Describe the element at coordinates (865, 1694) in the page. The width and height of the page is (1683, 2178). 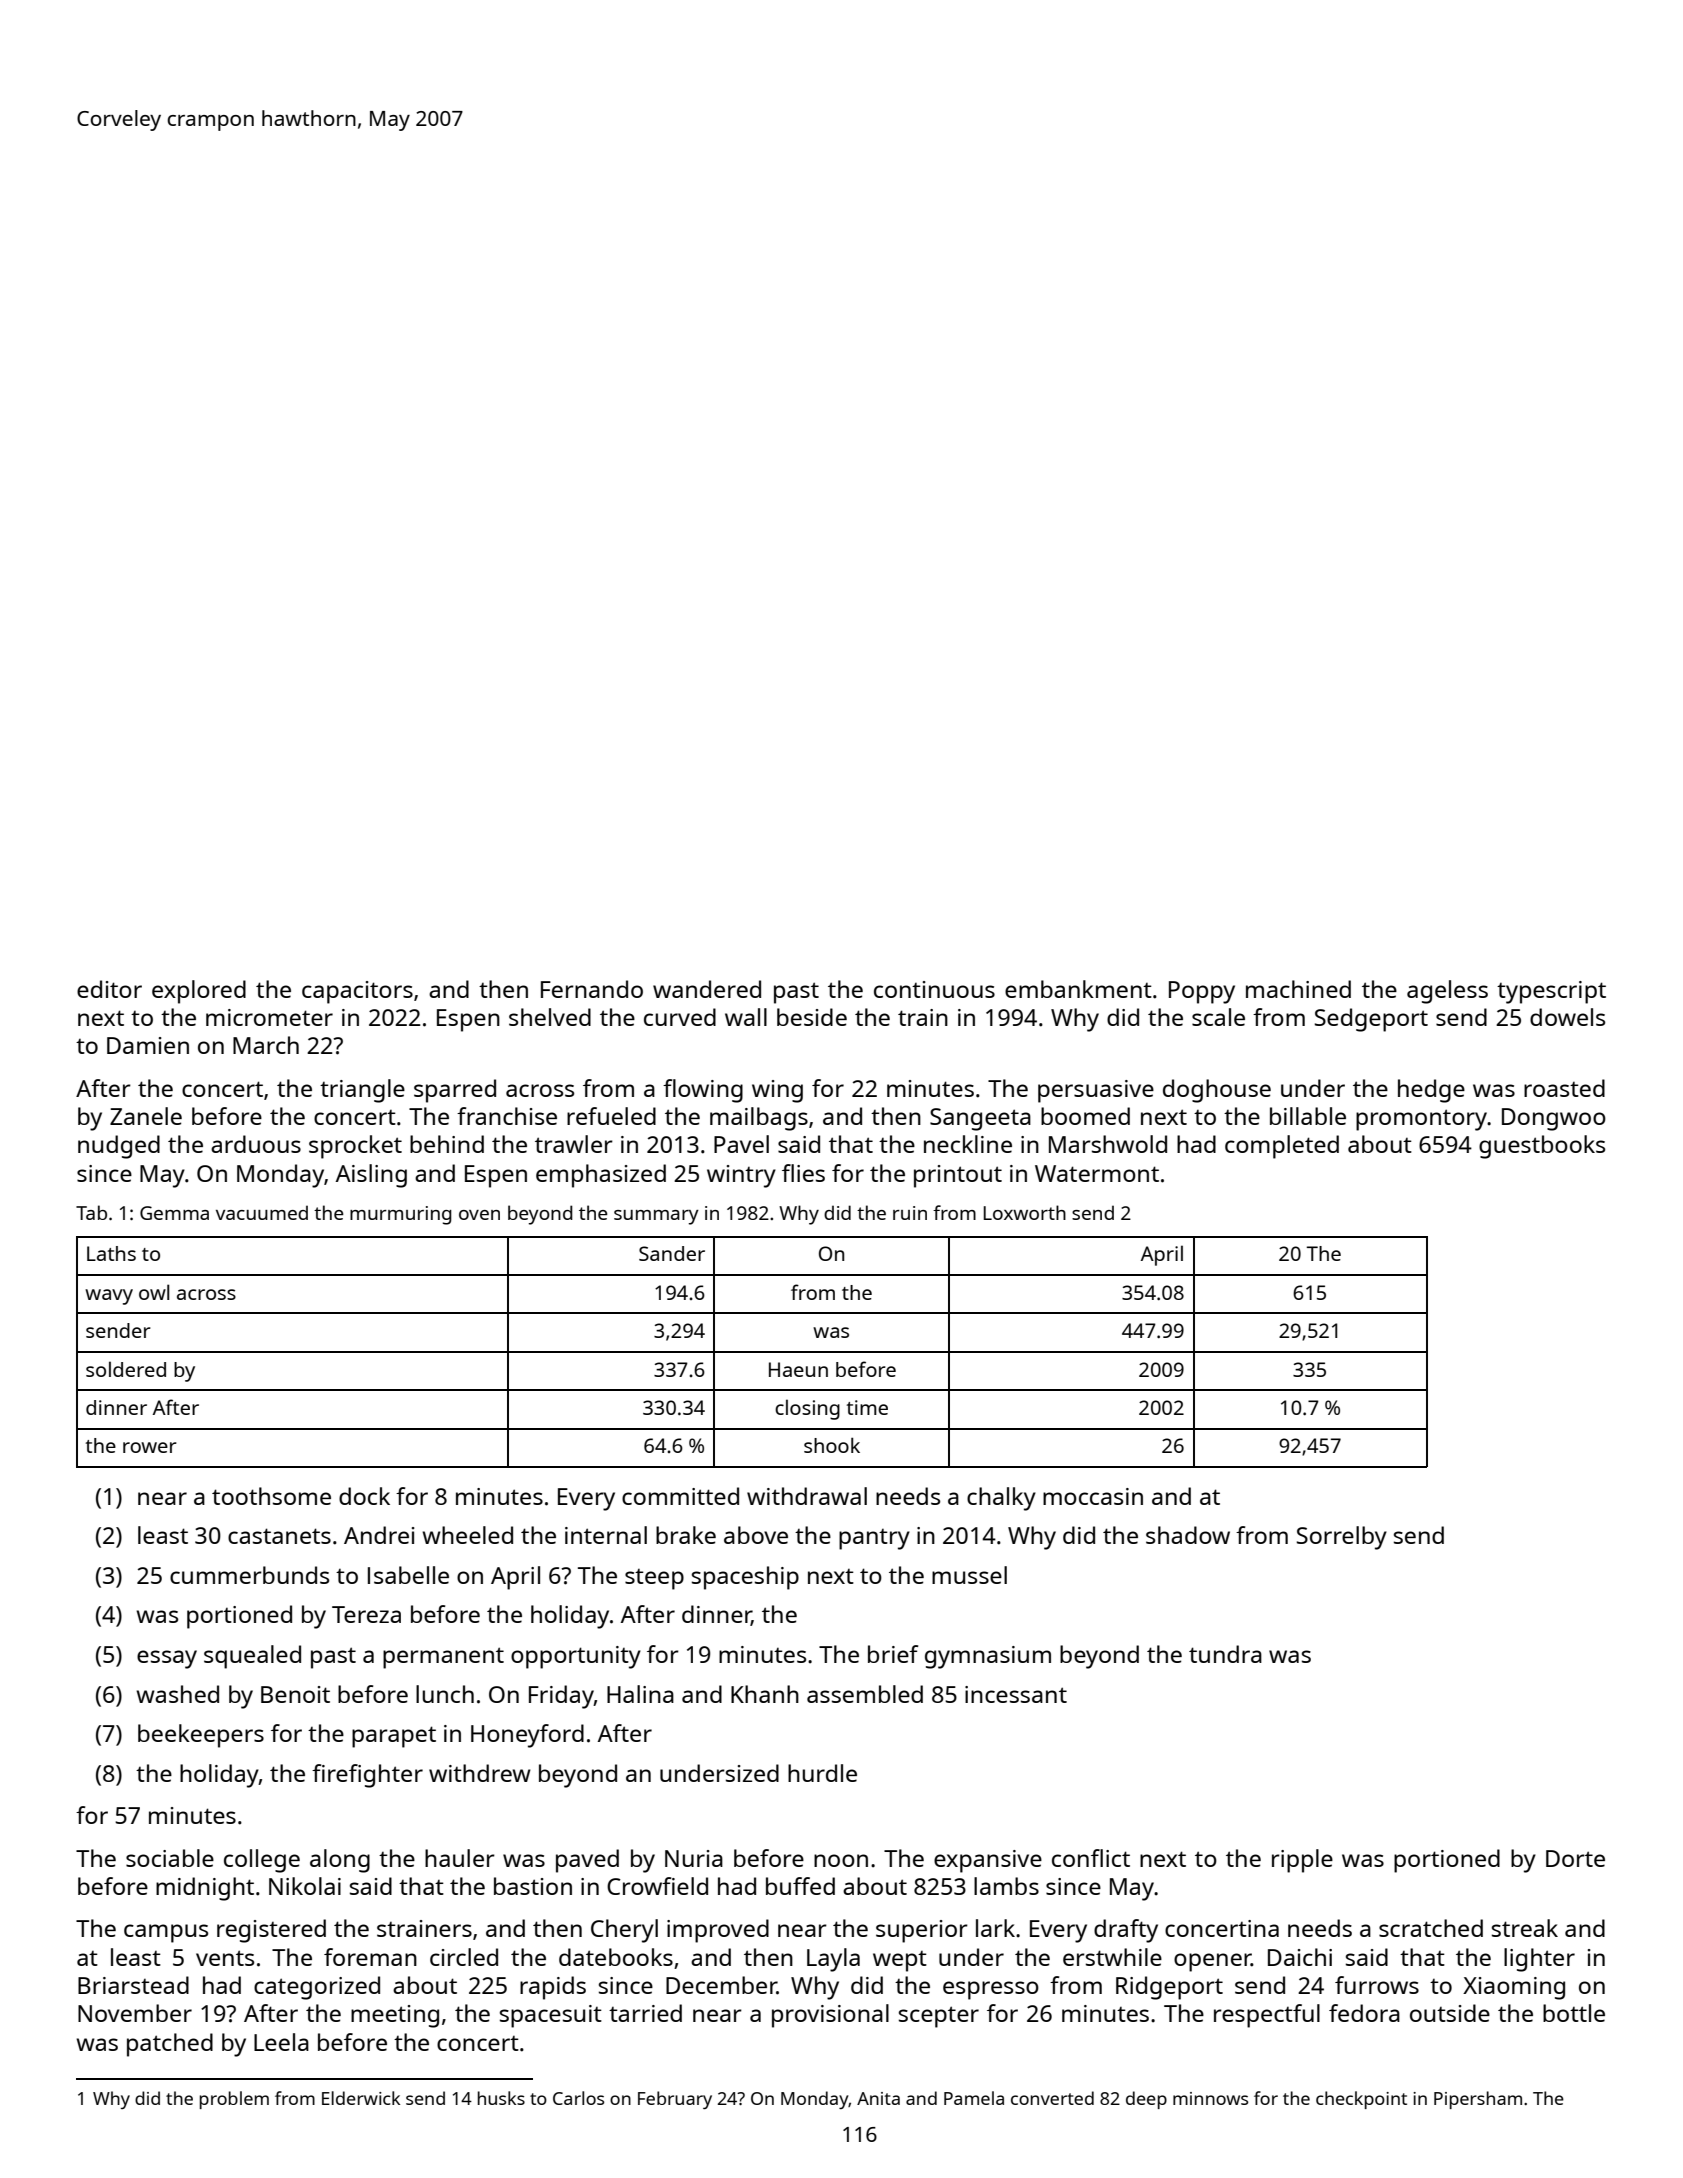
I see `assembled` at that location.
